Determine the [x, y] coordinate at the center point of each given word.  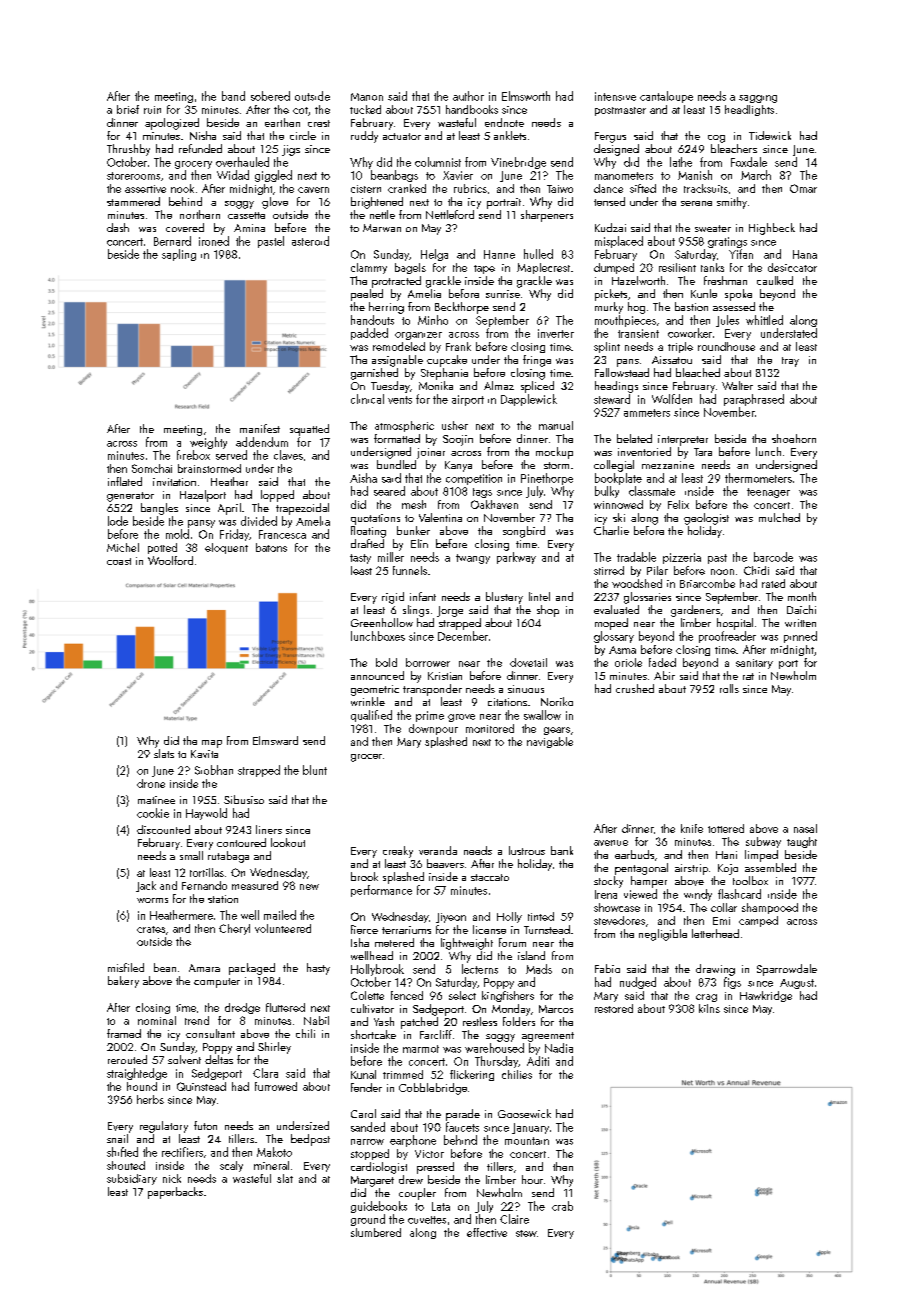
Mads [539, 969]
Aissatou [672, 360]
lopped [277, 496]
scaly [231, 1166]
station [223, 899]
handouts [372, 320]
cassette [246, 215]
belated [634, 438]
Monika [436, 385]
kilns [709, 1008]
